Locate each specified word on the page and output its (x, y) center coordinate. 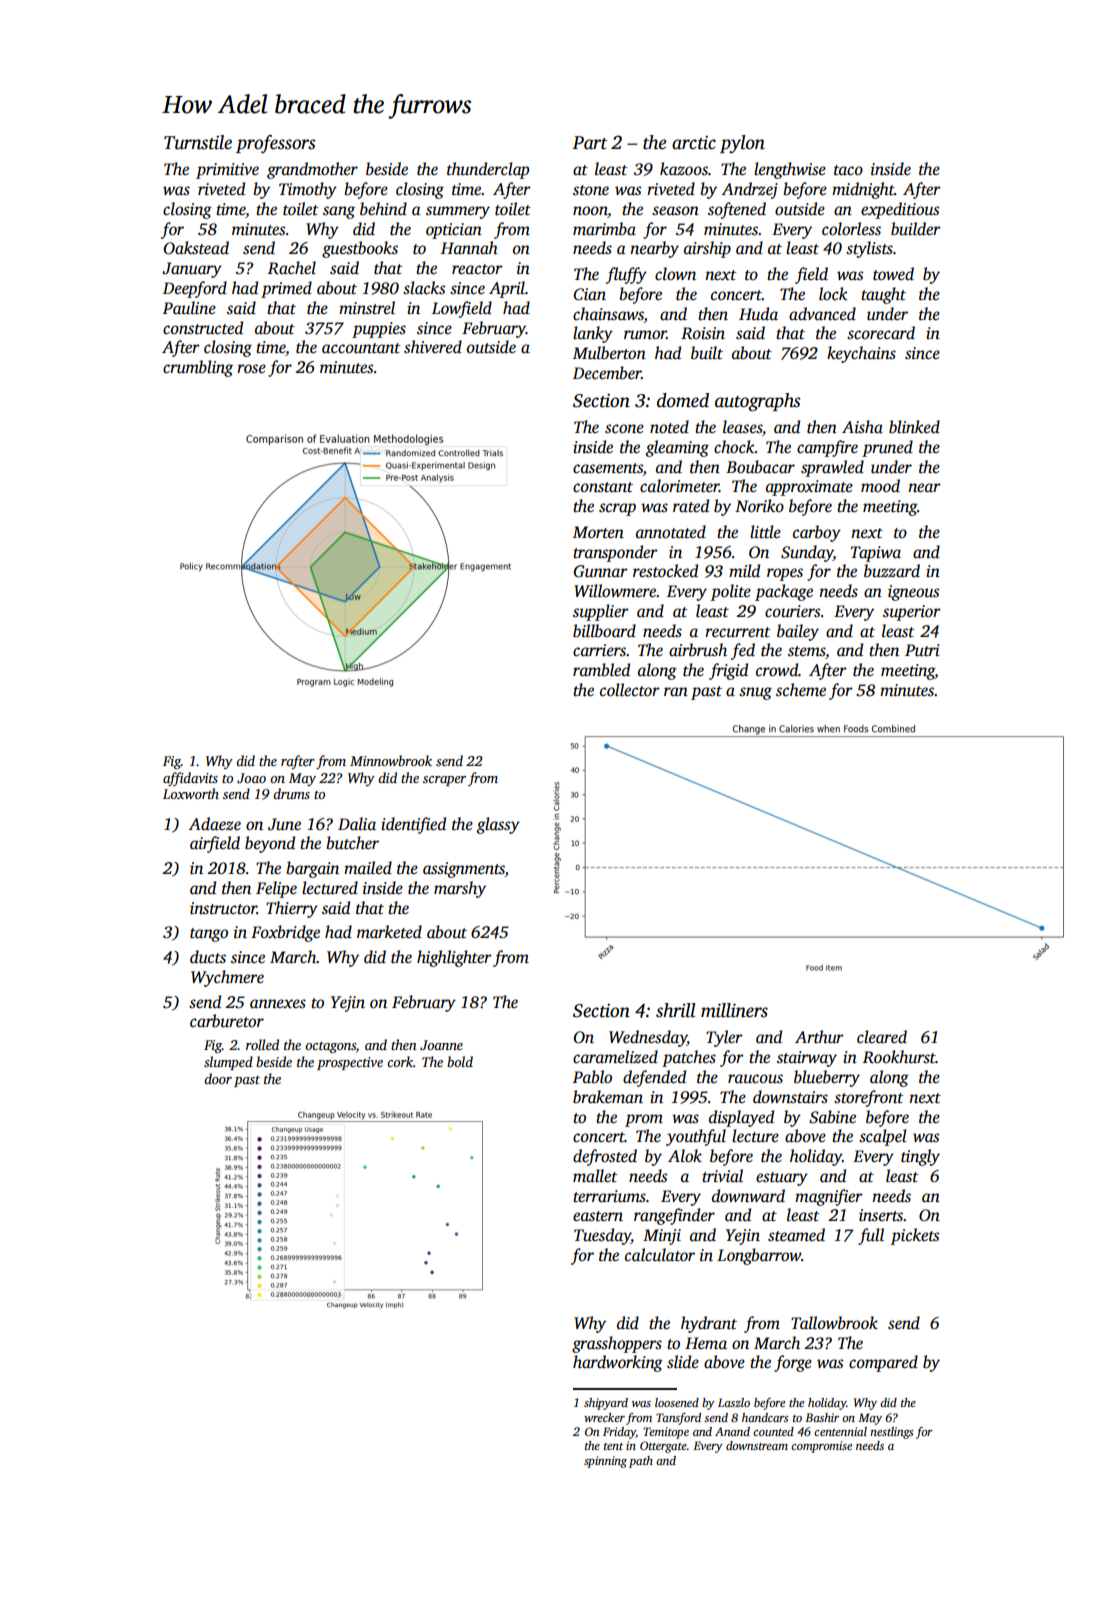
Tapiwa (876, 554)
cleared (882, 1037)
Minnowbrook (391, 760)
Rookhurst (899, 1057)
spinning (605, 1462)
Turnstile (198, 142)
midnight (863, 190)
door (218, 1078)
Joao (251, 778)
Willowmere (615, 591)
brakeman (608, 1097)
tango (209, 935)
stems (806, 651)
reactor (477, 269)
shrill (676, 1010)
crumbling (198, 368)
